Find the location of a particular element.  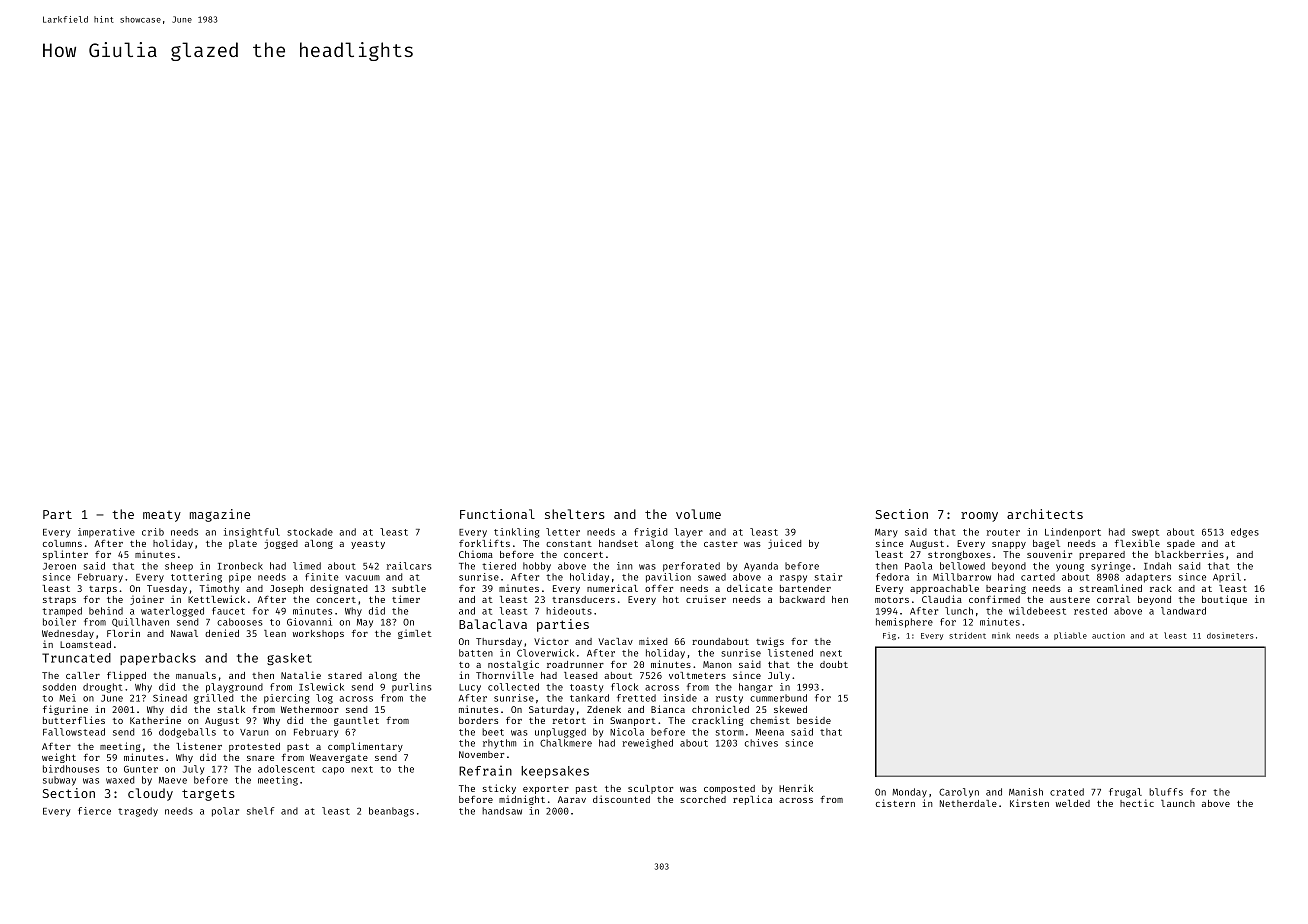

stockade is located at coordinates (310, 532).
